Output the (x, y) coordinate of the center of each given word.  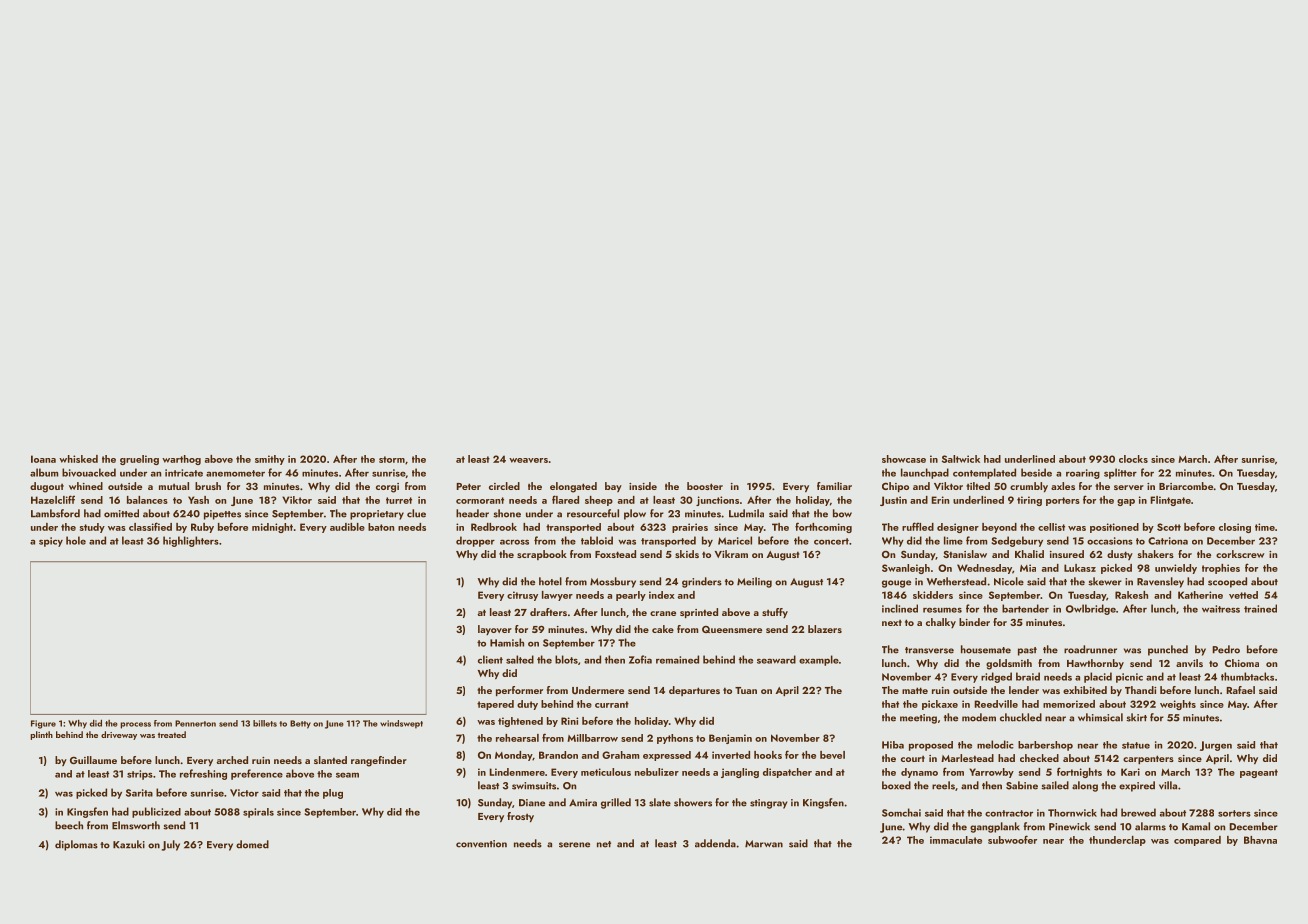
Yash (198, 500)
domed (252, 844)
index (662, 595)
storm (392, 459)
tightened (520, 722)
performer (519, 691)
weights (1178, 705)
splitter (1120, 473)
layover (495, 630)
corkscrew (1240, 554)
